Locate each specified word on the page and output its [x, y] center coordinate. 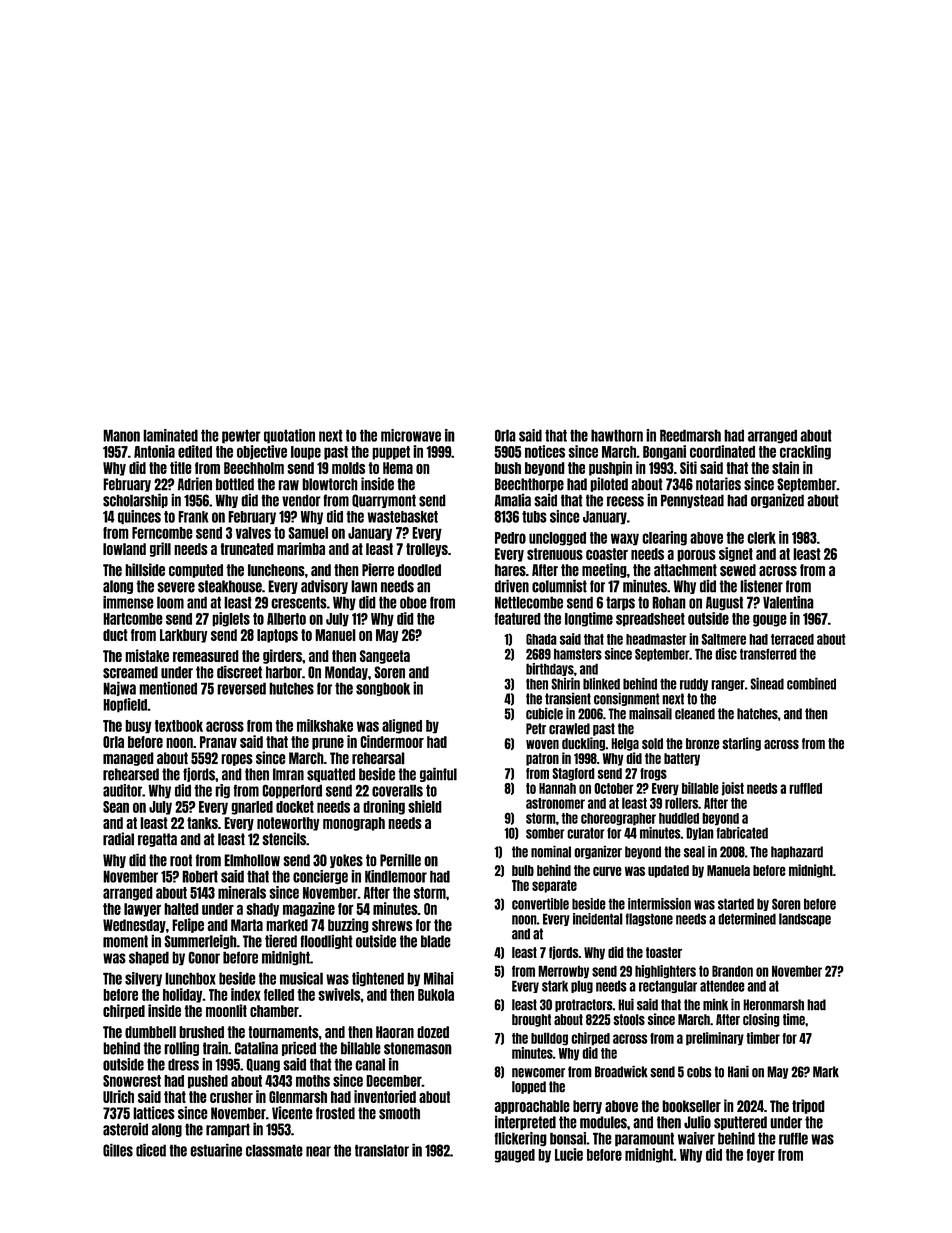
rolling [181, 1049]
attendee [722, 986]
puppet [391, 453]
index [246, 994]
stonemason [418, 1048]
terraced [792, 639]
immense [128, 602]
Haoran [395, 1032]
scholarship [135, 501]
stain [785, 467]
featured [517, 619]
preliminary [715, 1039]
